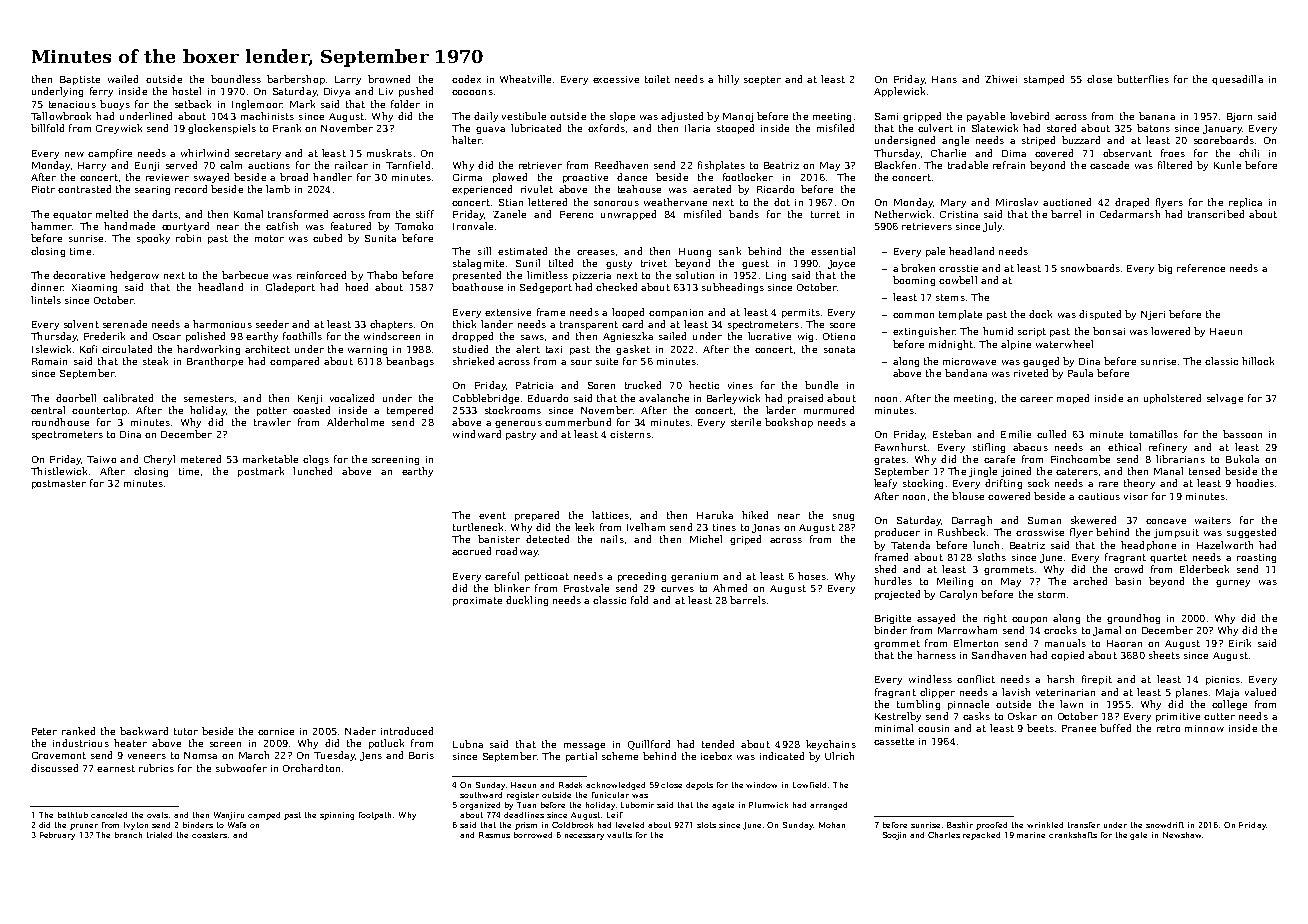 This screenshot has width=1308, height=924. I want to click on proximate, so click(477, 601).
